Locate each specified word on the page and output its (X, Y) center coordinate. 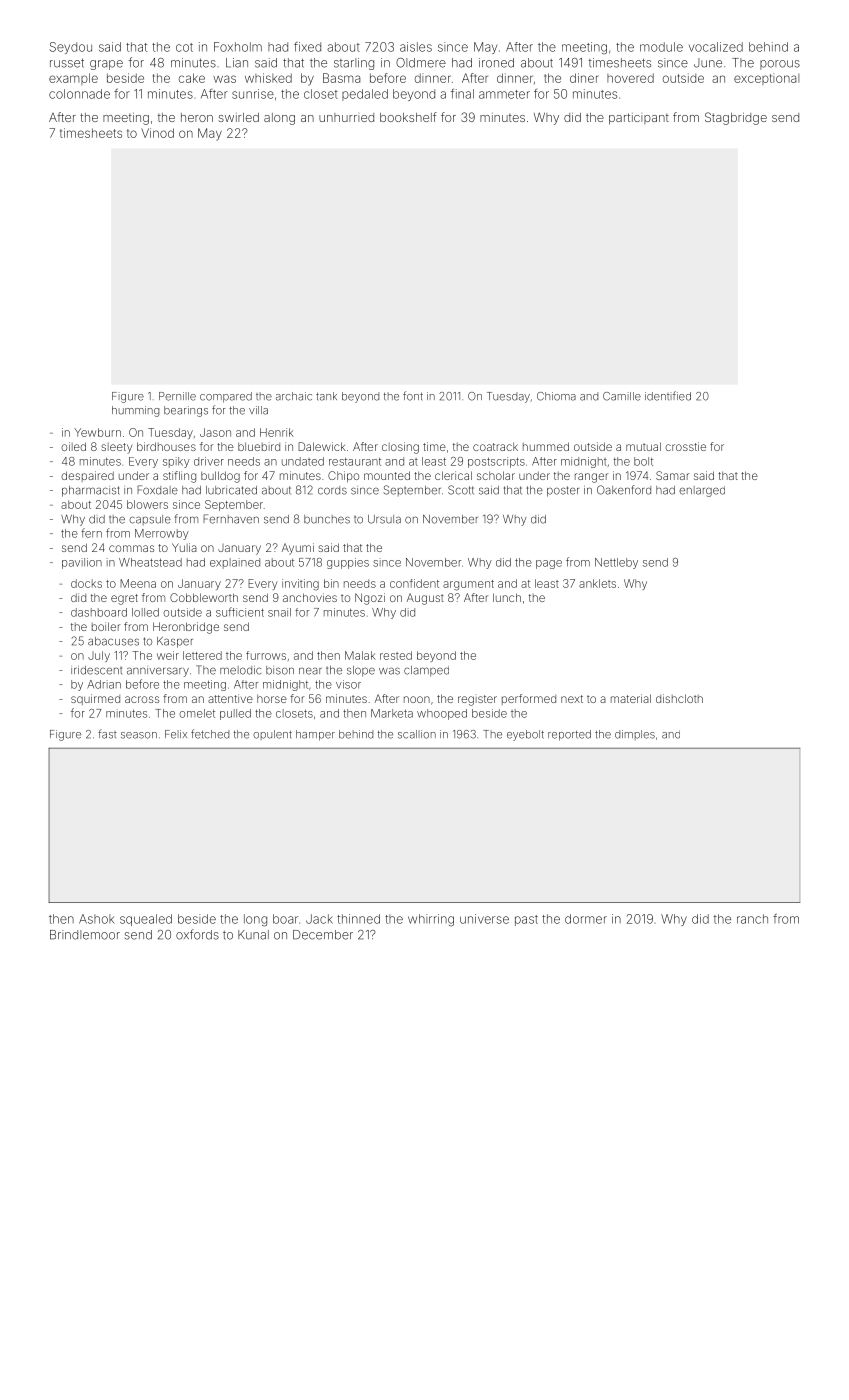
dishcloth (679, 698)
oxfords (197, 934)
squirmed (95, 699)
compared (226, 397)
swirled (238, 117)
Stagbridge (736, 118)
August (425, 599)
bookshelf (408, 117)
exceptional (766, 79)
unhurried (346, 117)
